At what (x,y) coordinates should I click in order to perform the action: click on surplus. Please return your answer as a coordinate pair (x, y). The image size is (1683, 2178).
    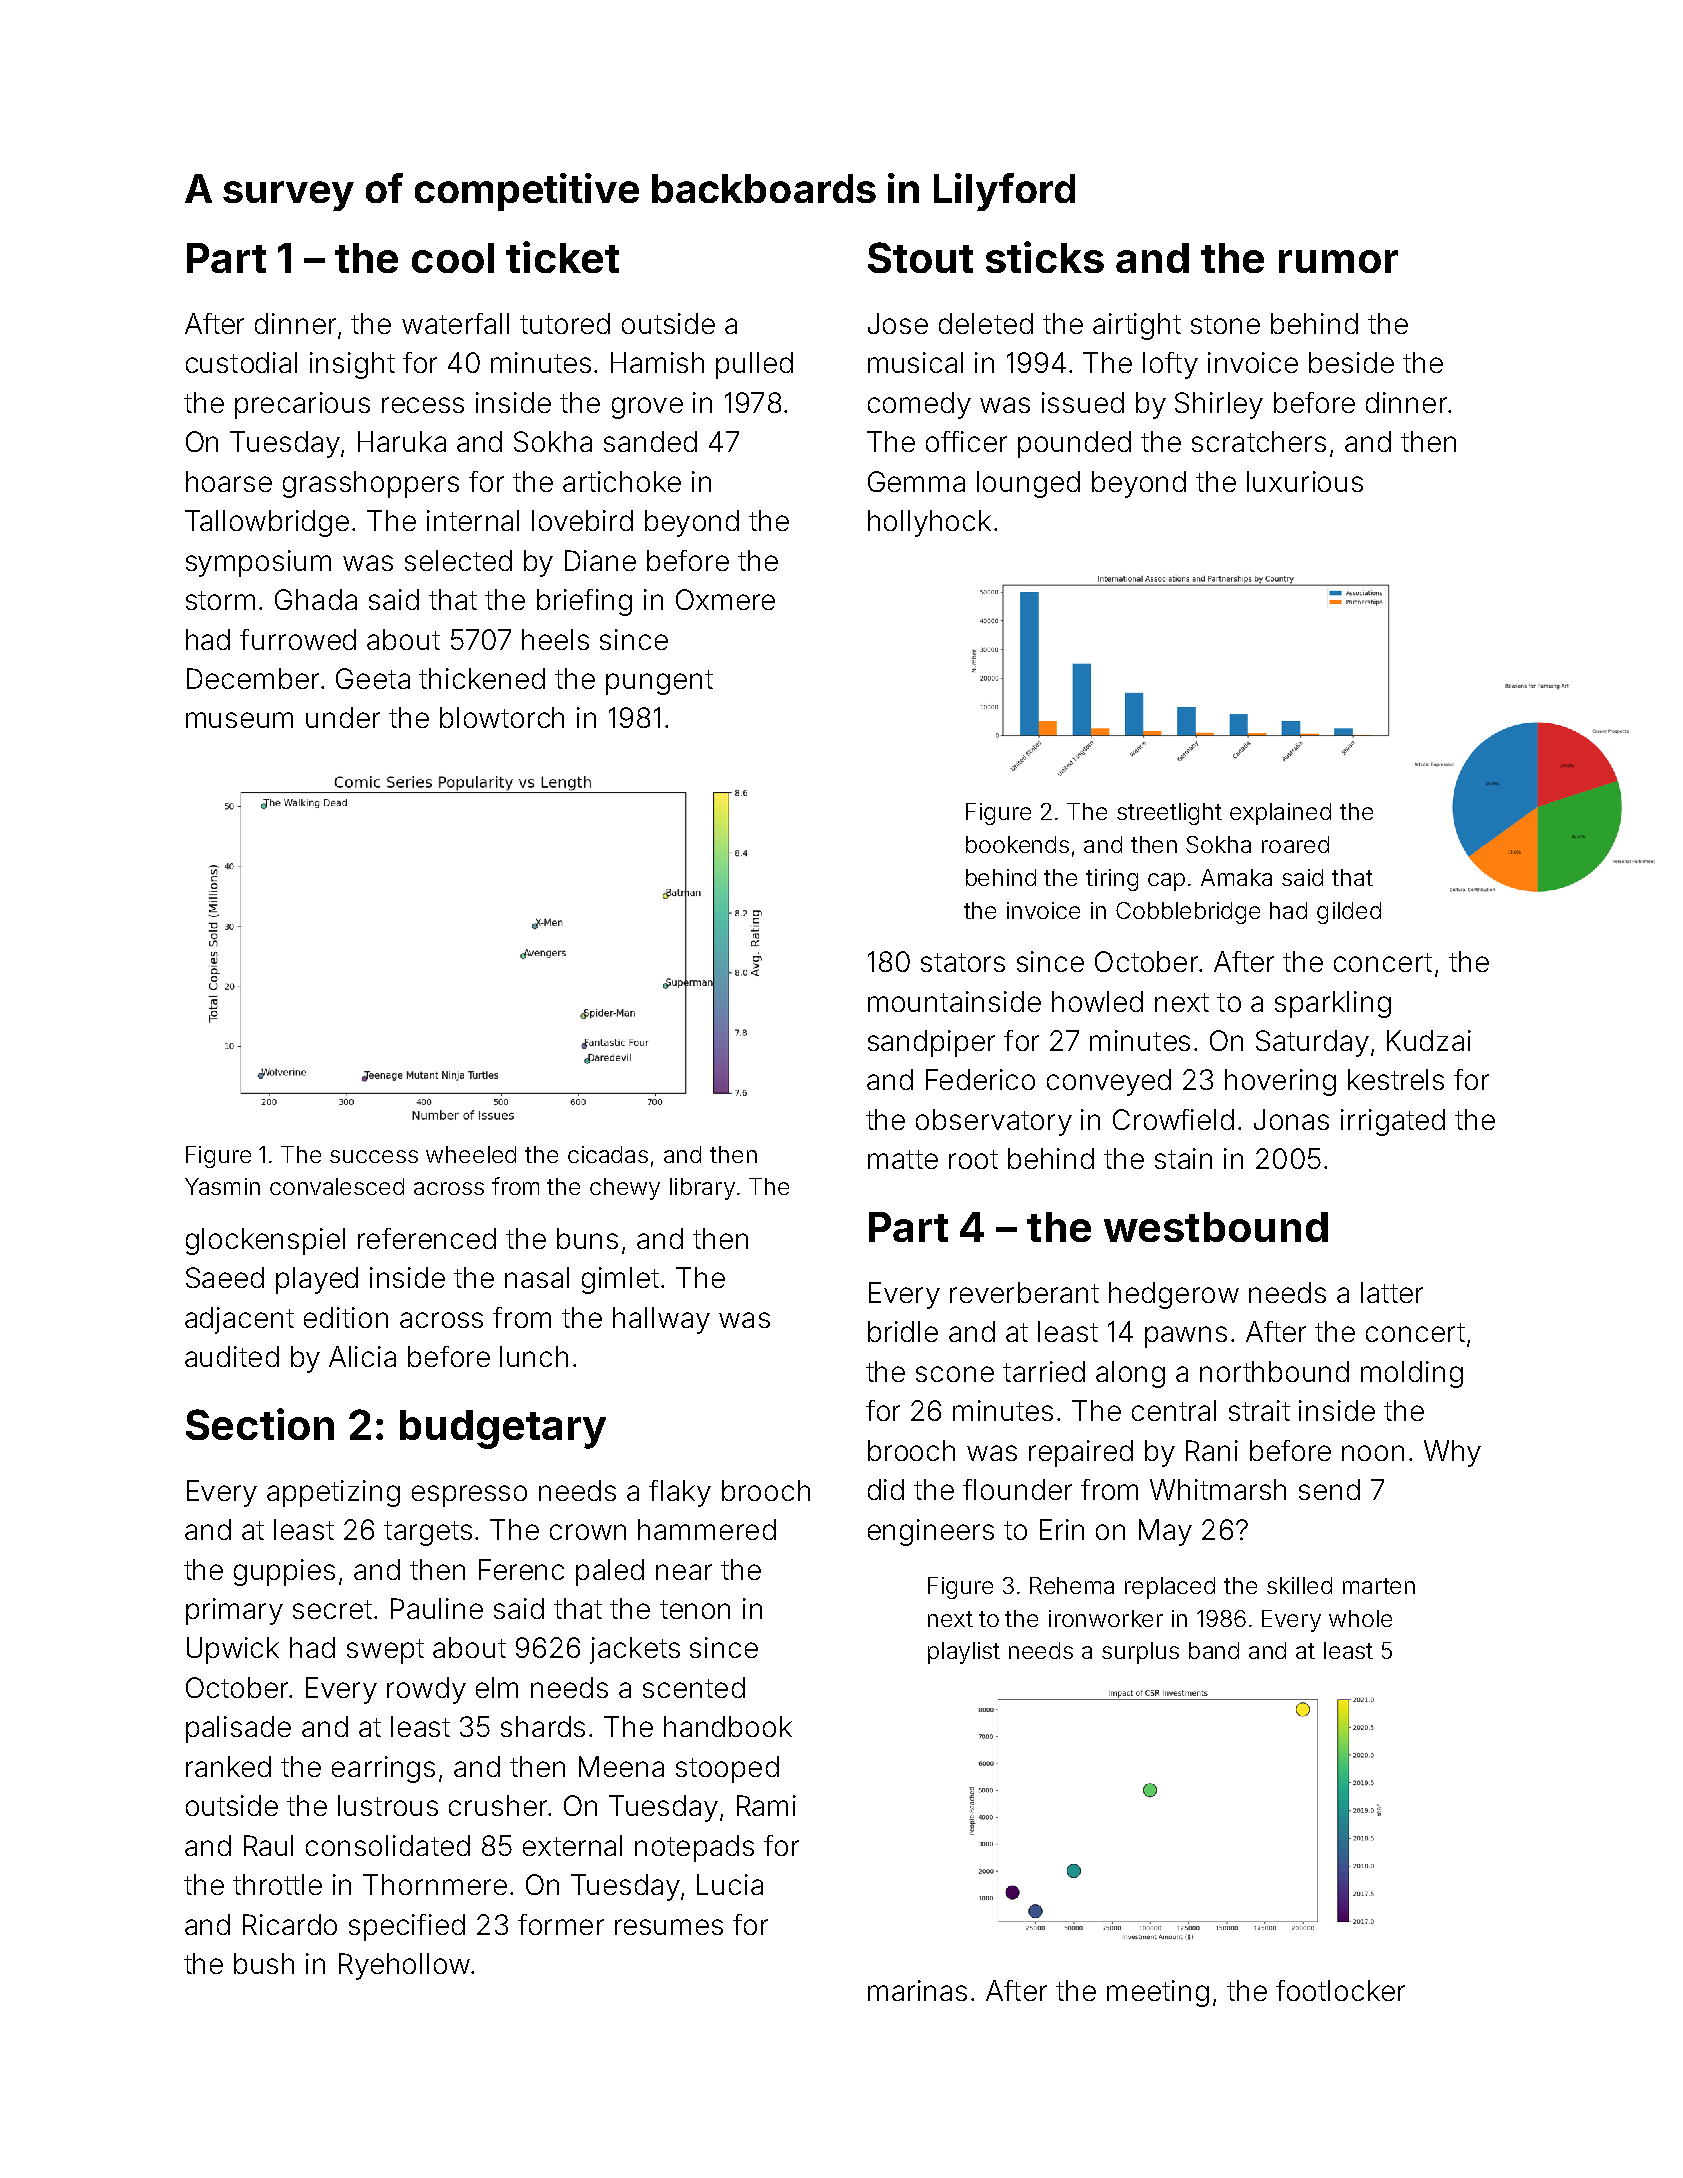
    Looking at the image, I should click on (1140, 1653).
